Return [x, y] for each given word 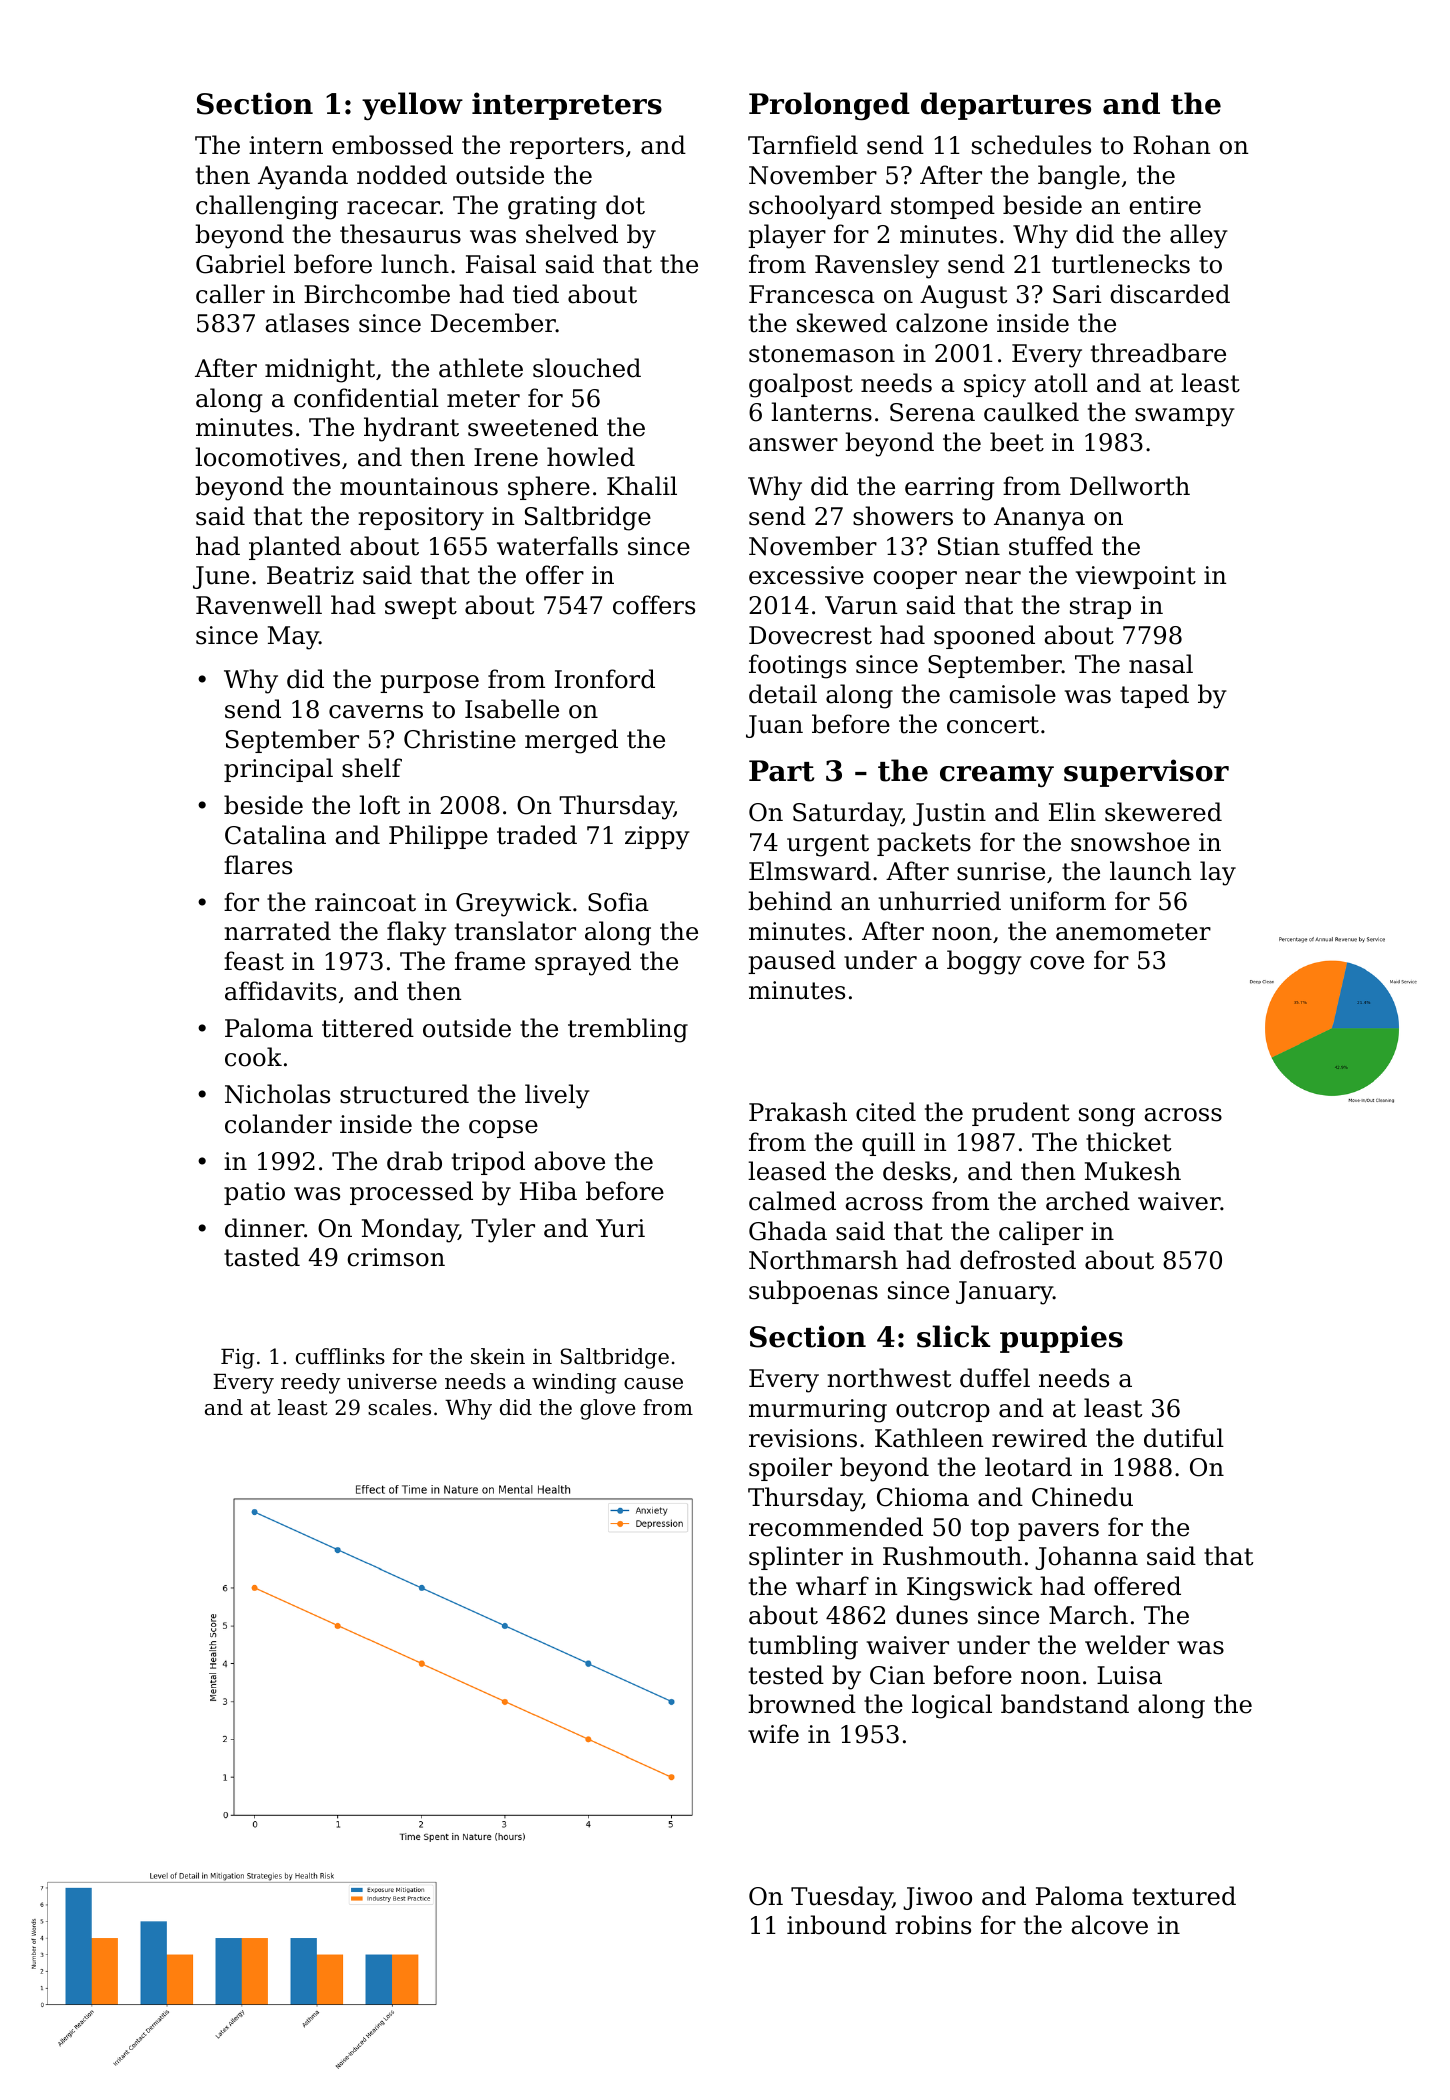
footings [797, 666]
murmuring [818, 1411]
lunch [415, 264]
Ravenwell [259, 605]
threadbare [1158, 353]
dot [625, 205]
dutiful [1184, 1438]
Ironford [605, 679]
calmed [792, 1201]
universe [392, 1382]
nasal [1161, 664]
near [993, 578]
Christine [460, 739]
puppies [1061, 1339]
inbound [837, 1925]
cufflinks [340, 1356]
